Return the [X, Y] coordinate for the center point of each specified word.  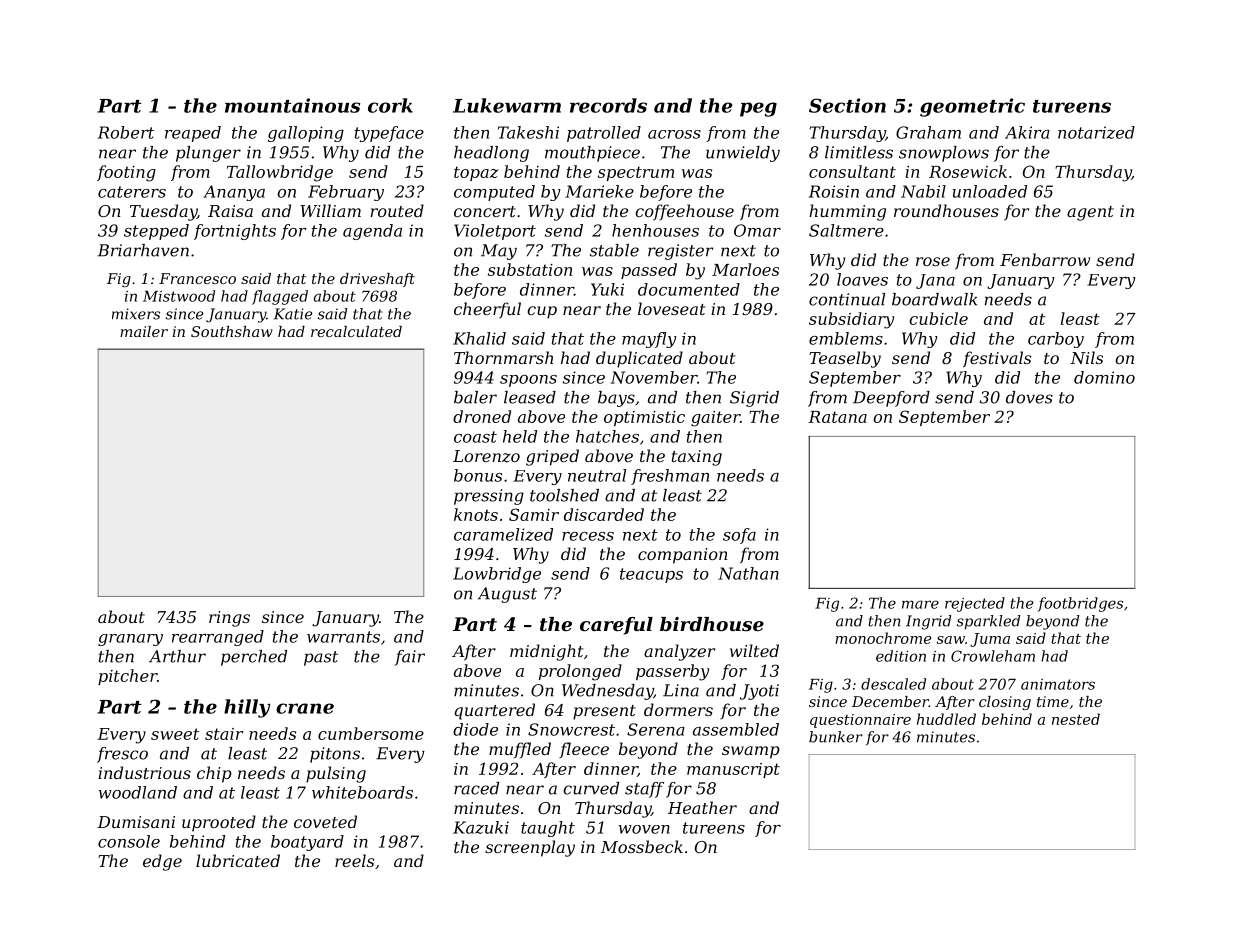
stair [224, 734]
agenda [372, 232]
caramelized [503, 534]
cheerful [487, 310]
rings [229, 619]
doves [1029, 397]
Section [847, 105]
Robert [126, 132]
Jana [935, 281]
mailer [144, 331]
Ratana [837, 417]
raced [476, 788]
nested [1076, 719]
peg [758, 109]
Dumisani [136, 822]
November [653, 377]
